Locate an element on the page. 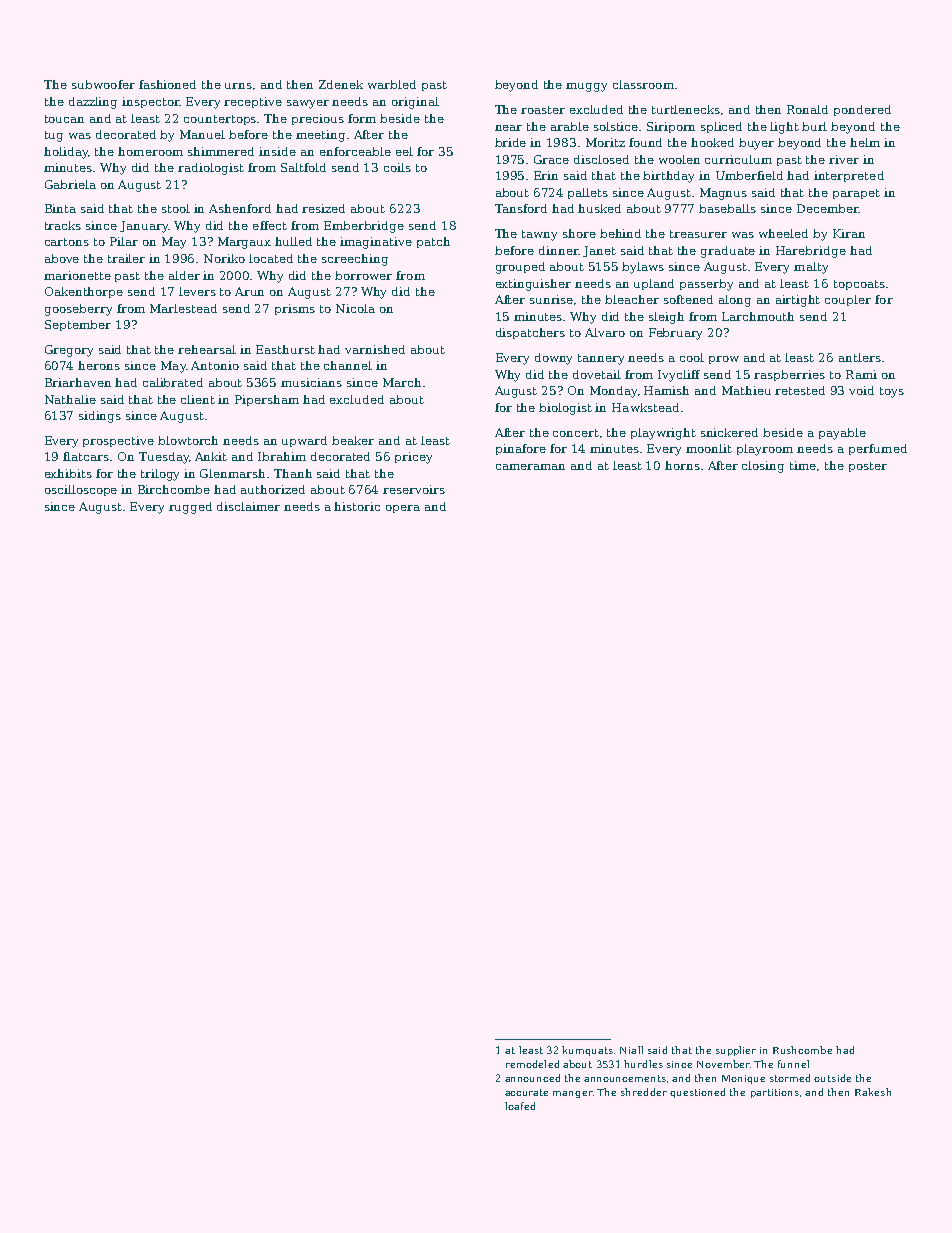  warbled is located at coordinates (392, 84).
